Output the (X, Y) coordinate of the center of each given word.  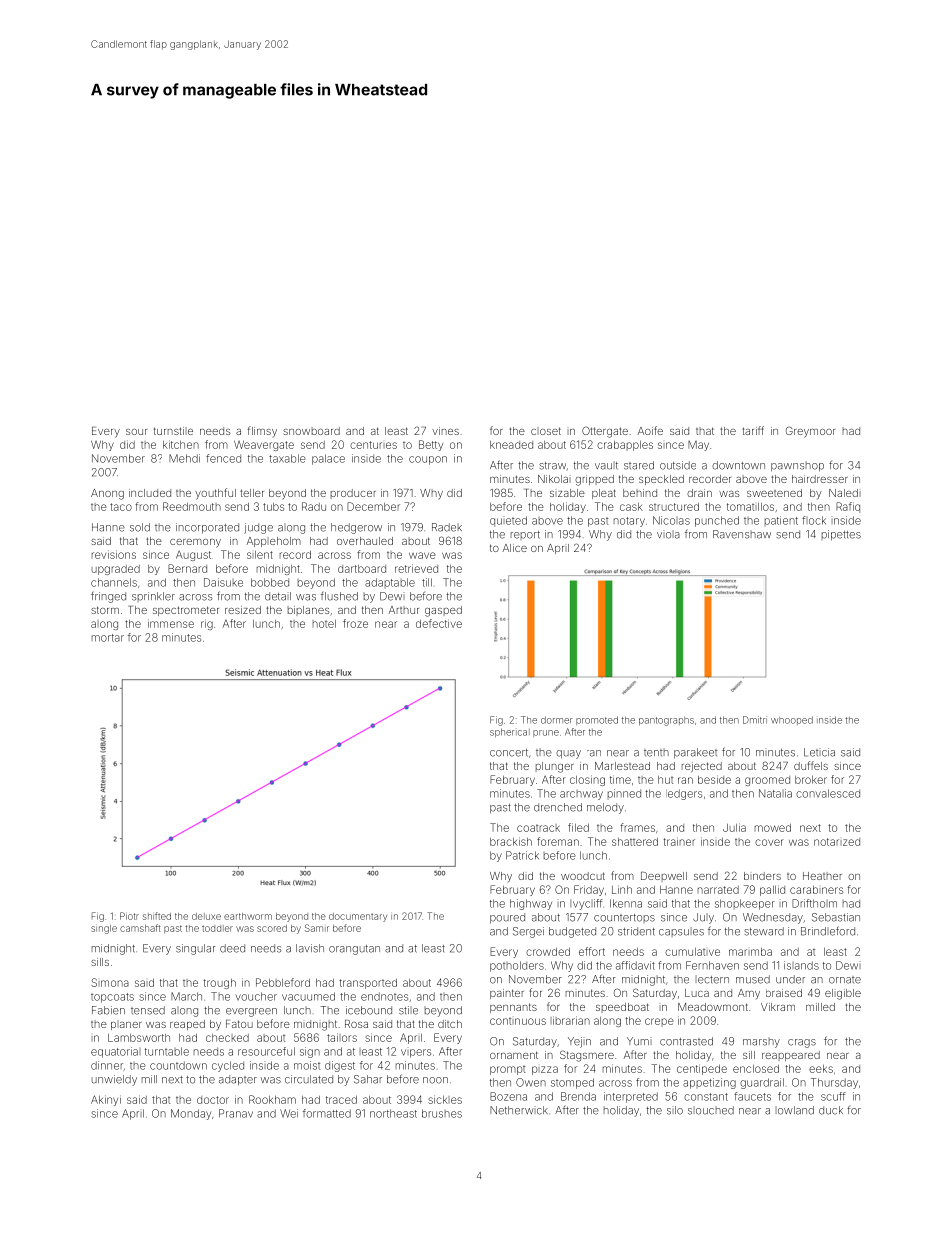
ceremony (195, 543)
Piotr (129, 916)
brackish (511, 841)
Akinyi (106, 1100)
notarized (837, 842)
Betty (431, 445)
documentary (358, 917)
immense (171, 623)
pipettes (841, 535)
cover (769, 842)
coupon (428, 460)
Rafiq (848, 507)
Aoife (650, 430)
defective (439, 623)
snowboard (311, 431)
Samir (317, 928)
